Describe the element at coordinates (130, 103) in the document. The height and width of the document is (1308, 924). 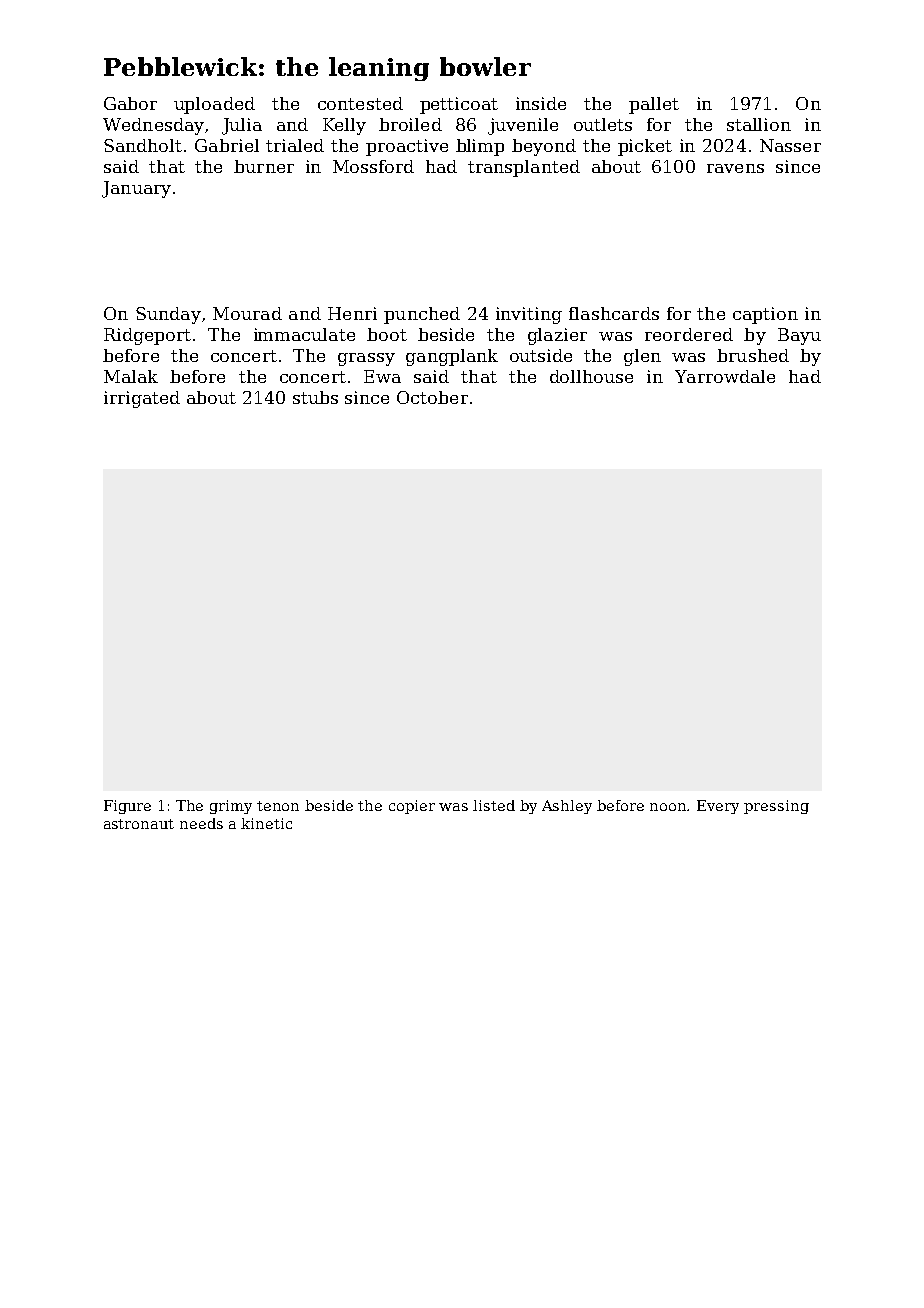
I see `Gabor` at that location.
